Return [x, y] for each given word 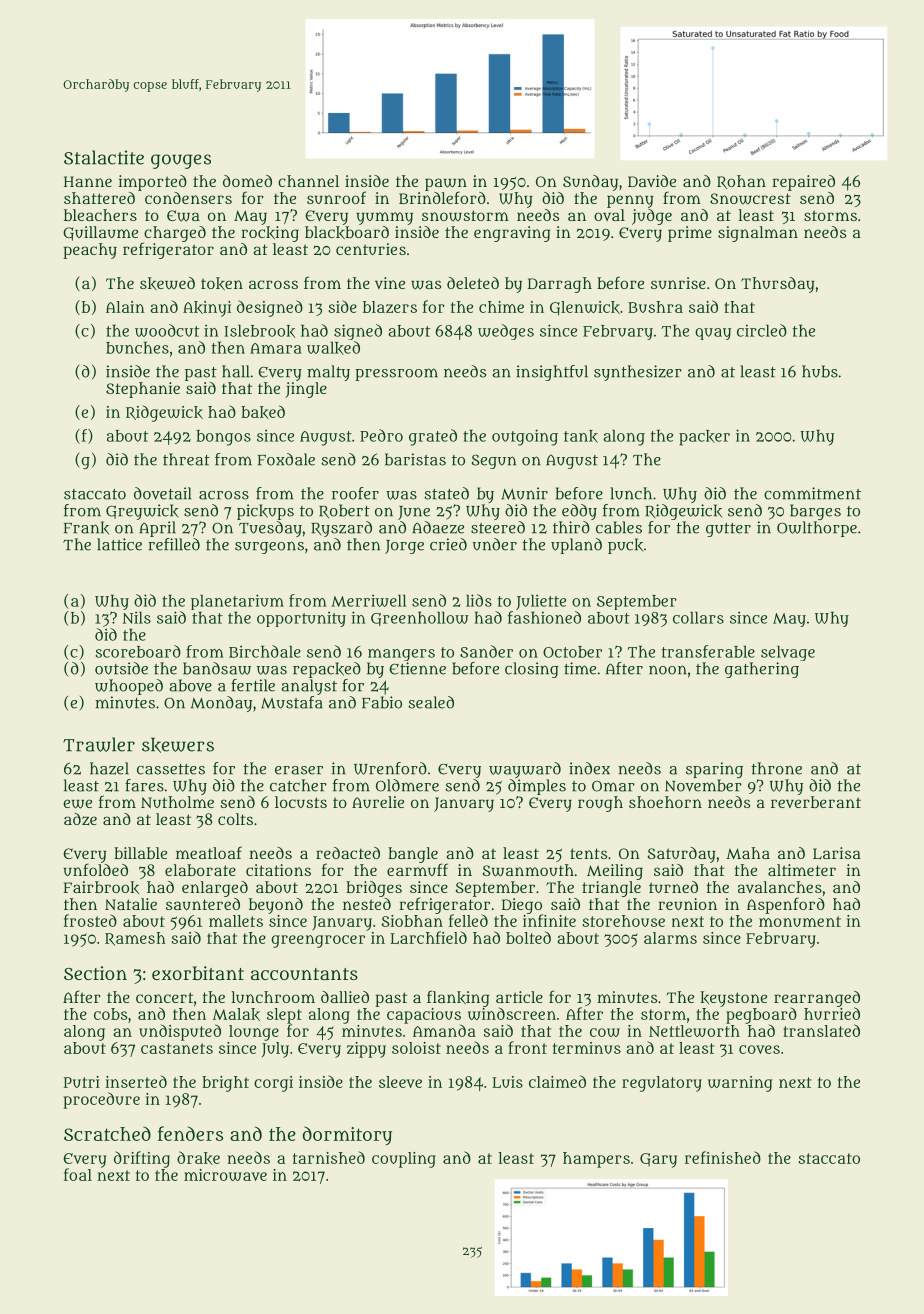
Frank [86, 528]
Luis [507, 1082]
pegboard [761, 1015]
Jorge [404, 547]
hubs [820, 371]
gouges [181, 161]
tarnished [329, 1157]
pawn [446, 184]
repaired [803, 183]
